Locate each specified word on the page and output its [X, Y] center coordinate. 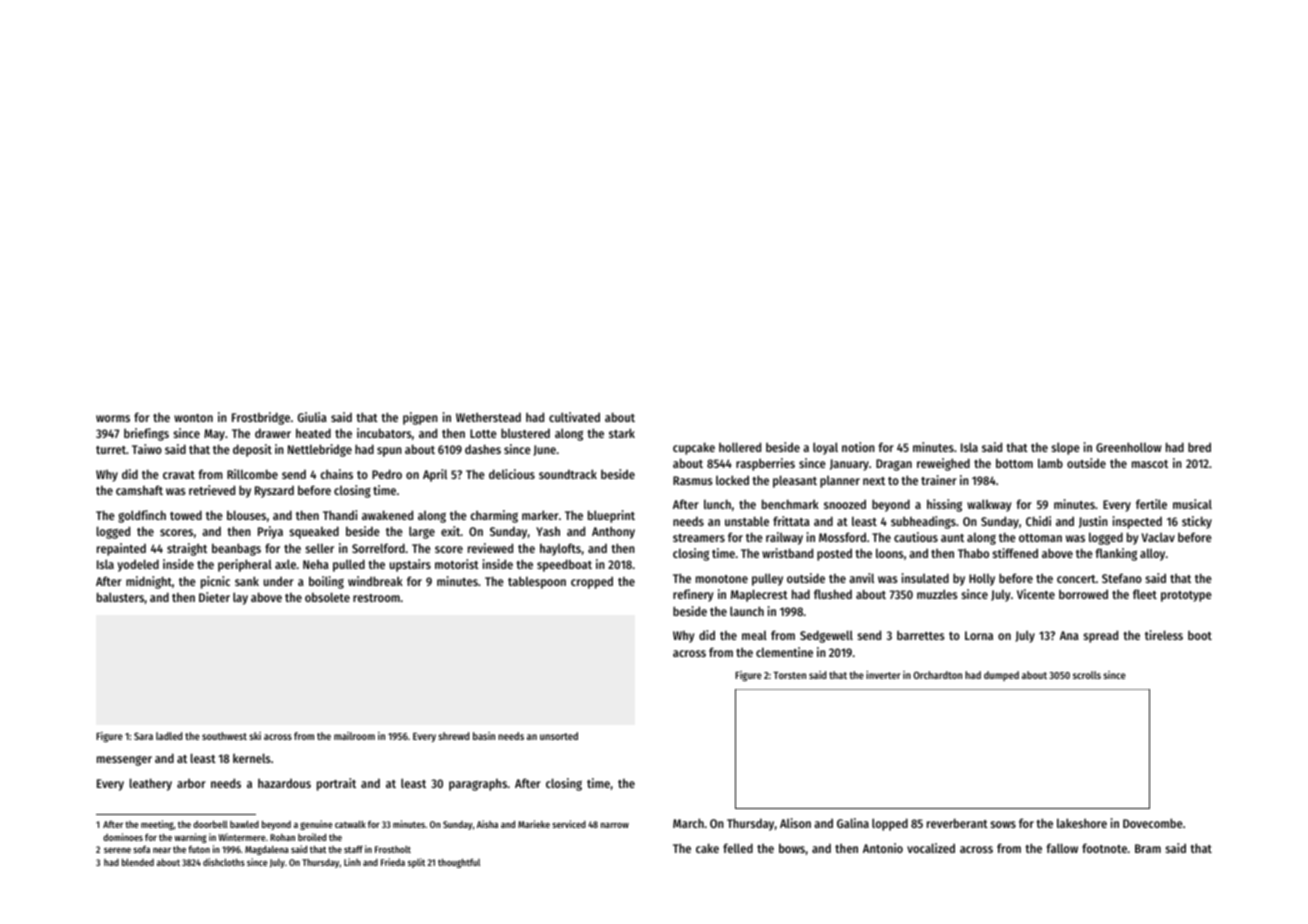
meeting [157, 825]
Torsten [789, 675]
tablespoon [537, 582]
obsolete [327, 597]
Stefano [1122, 578]
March [688, 823]
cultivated [574, 417]
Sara [143, 736]
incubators [384, 433]
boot [1200, 635]
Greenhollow [1129, 447]
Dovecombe [1153, 823]
